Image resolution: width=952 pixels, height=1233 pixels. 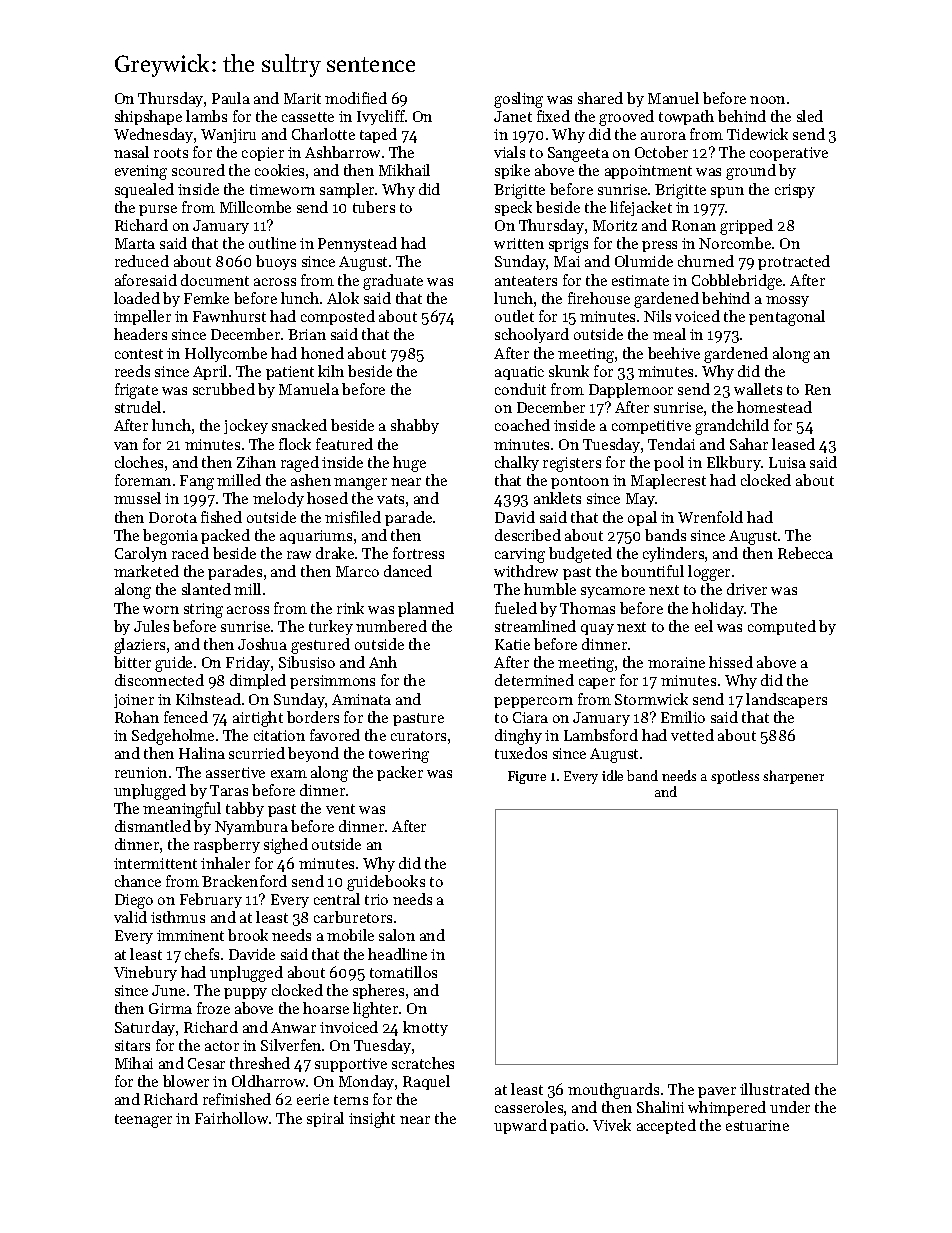 What do you see at coordinates (600, 98) in the page?
I see `shared` at bounding box center [600, 98].
